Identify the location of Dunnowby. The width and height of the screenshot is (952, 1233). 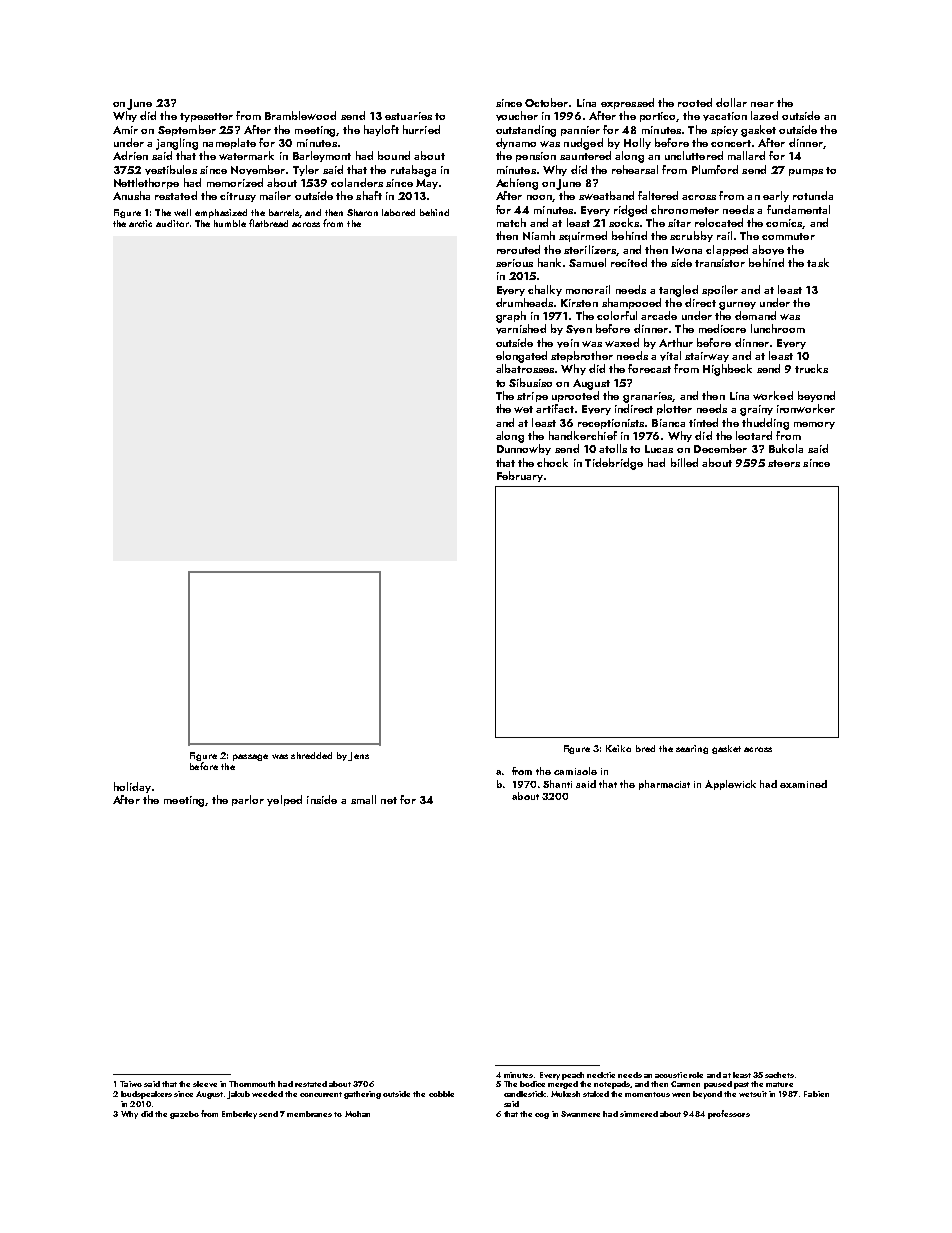
(524, 449).
